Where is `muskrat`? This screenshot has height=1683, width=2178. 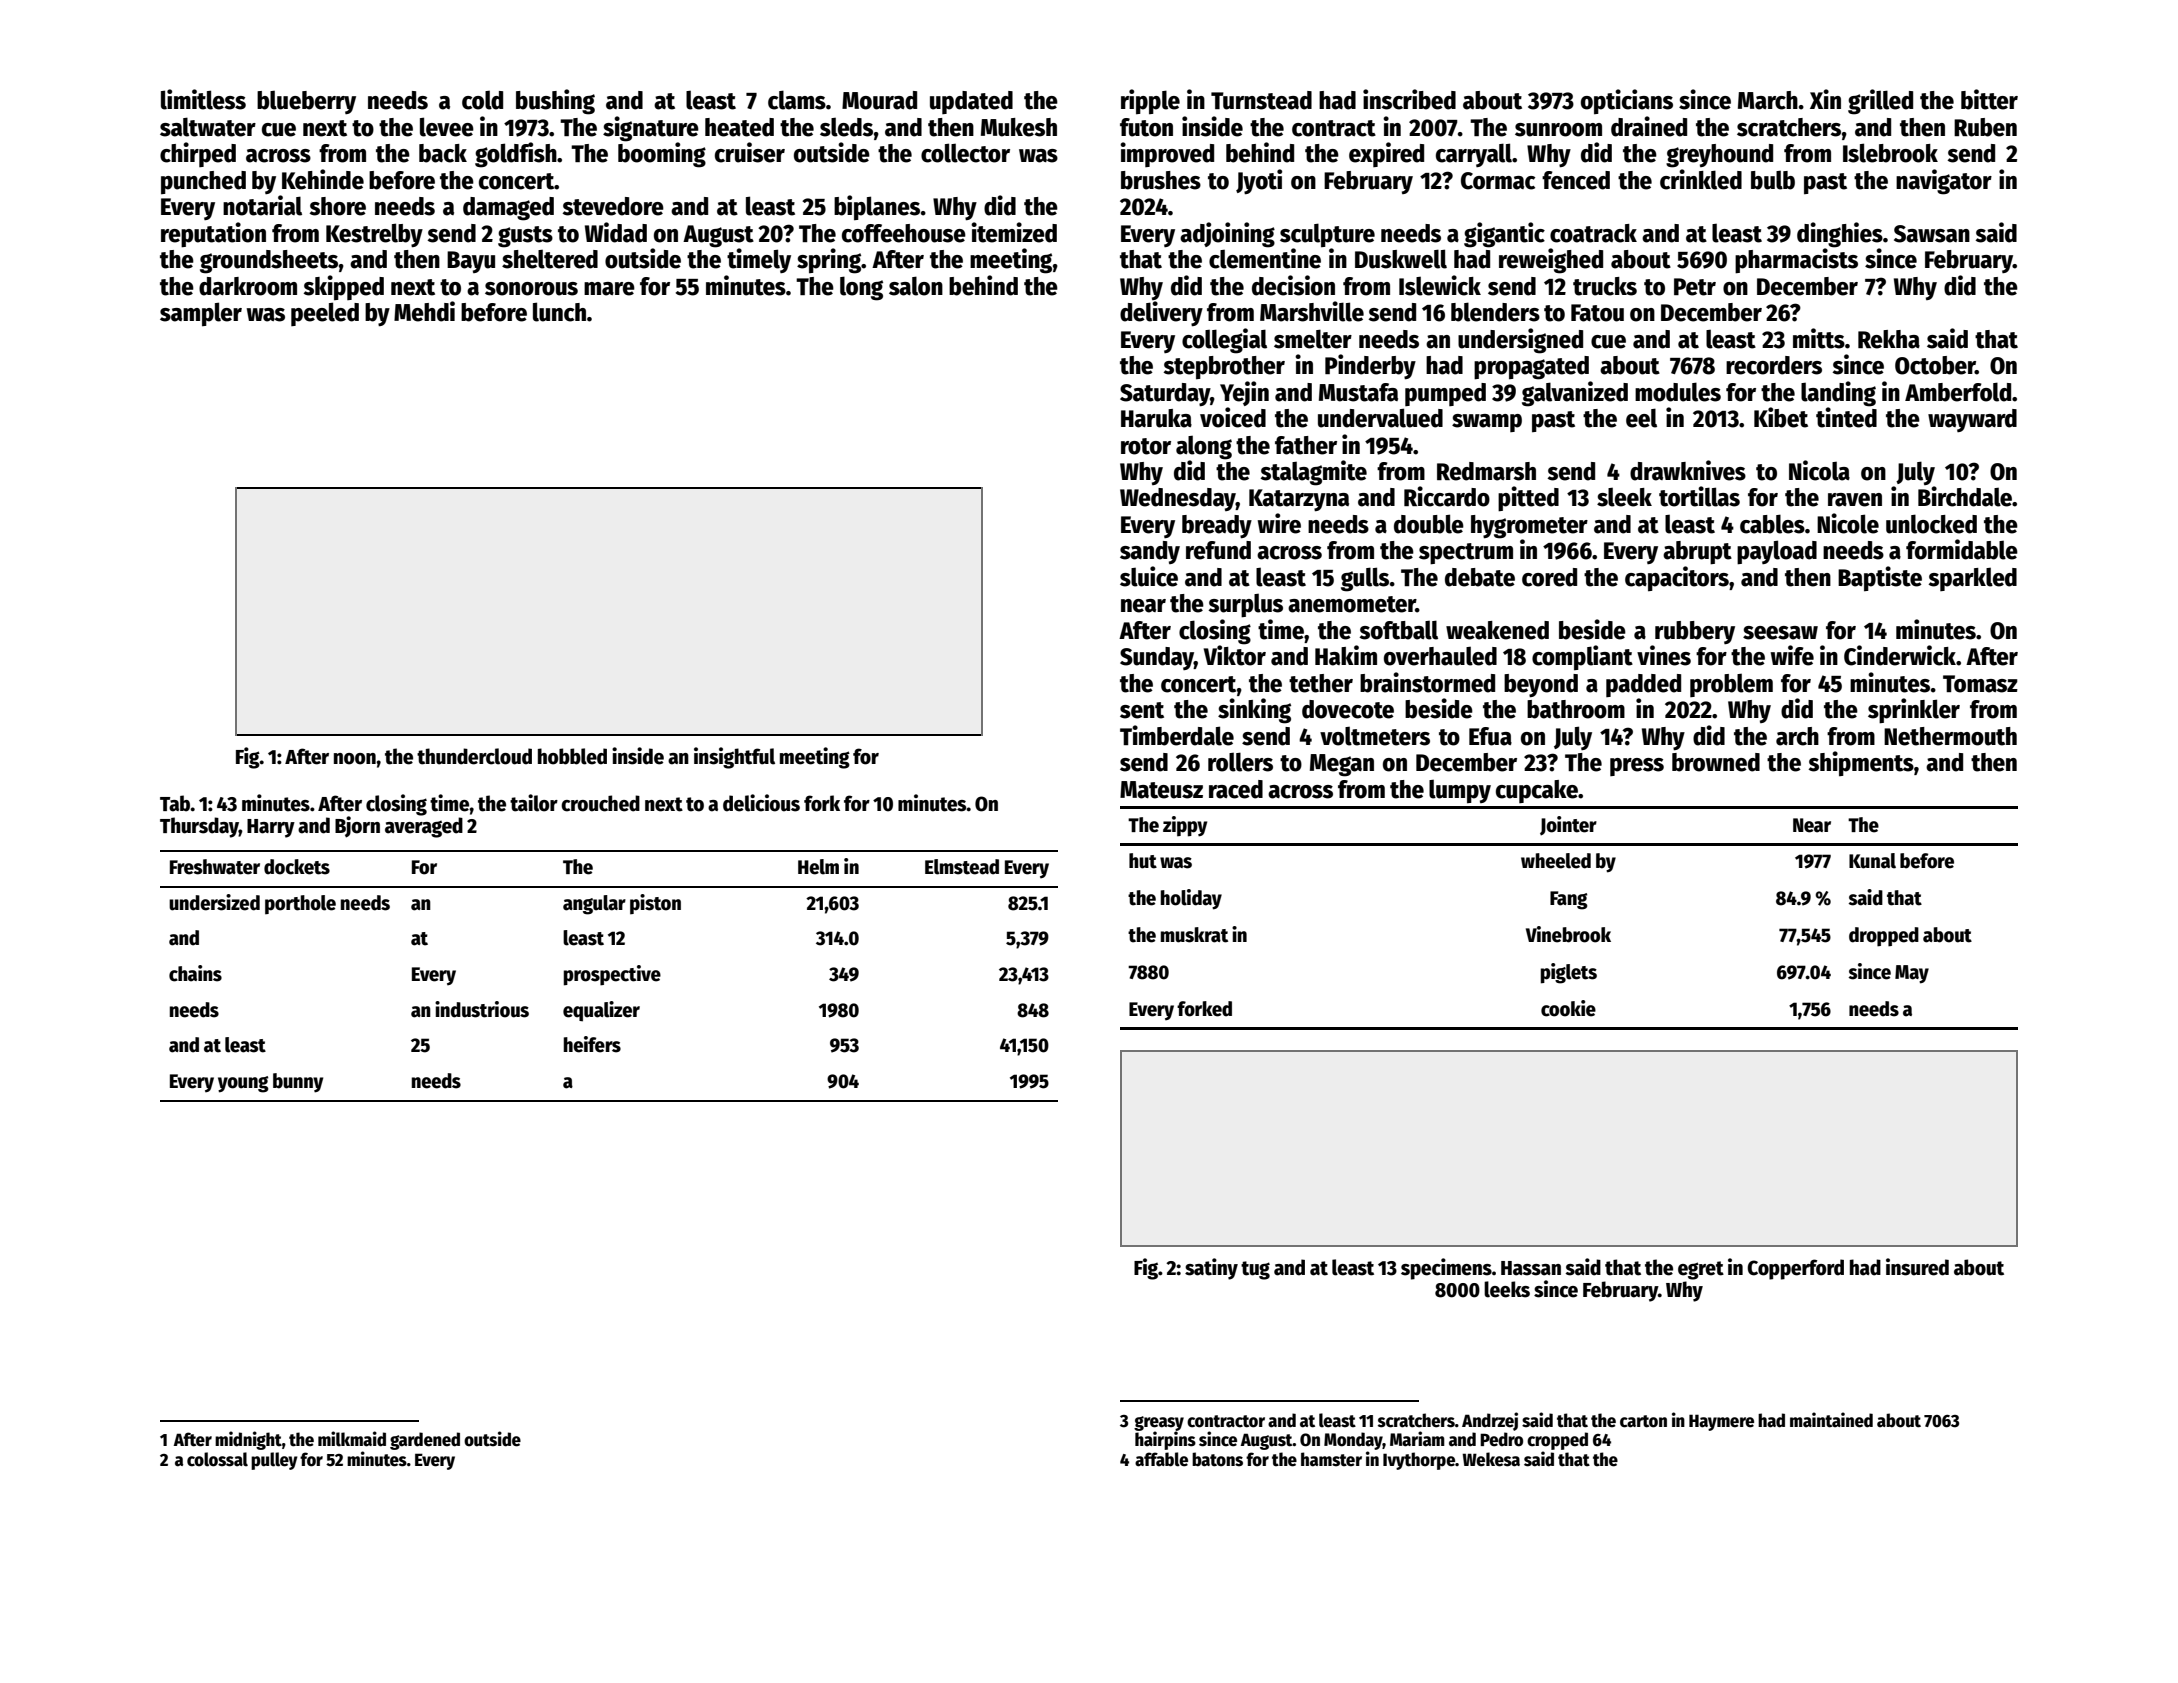
muskrat is located at coordinates (1194, 935).
